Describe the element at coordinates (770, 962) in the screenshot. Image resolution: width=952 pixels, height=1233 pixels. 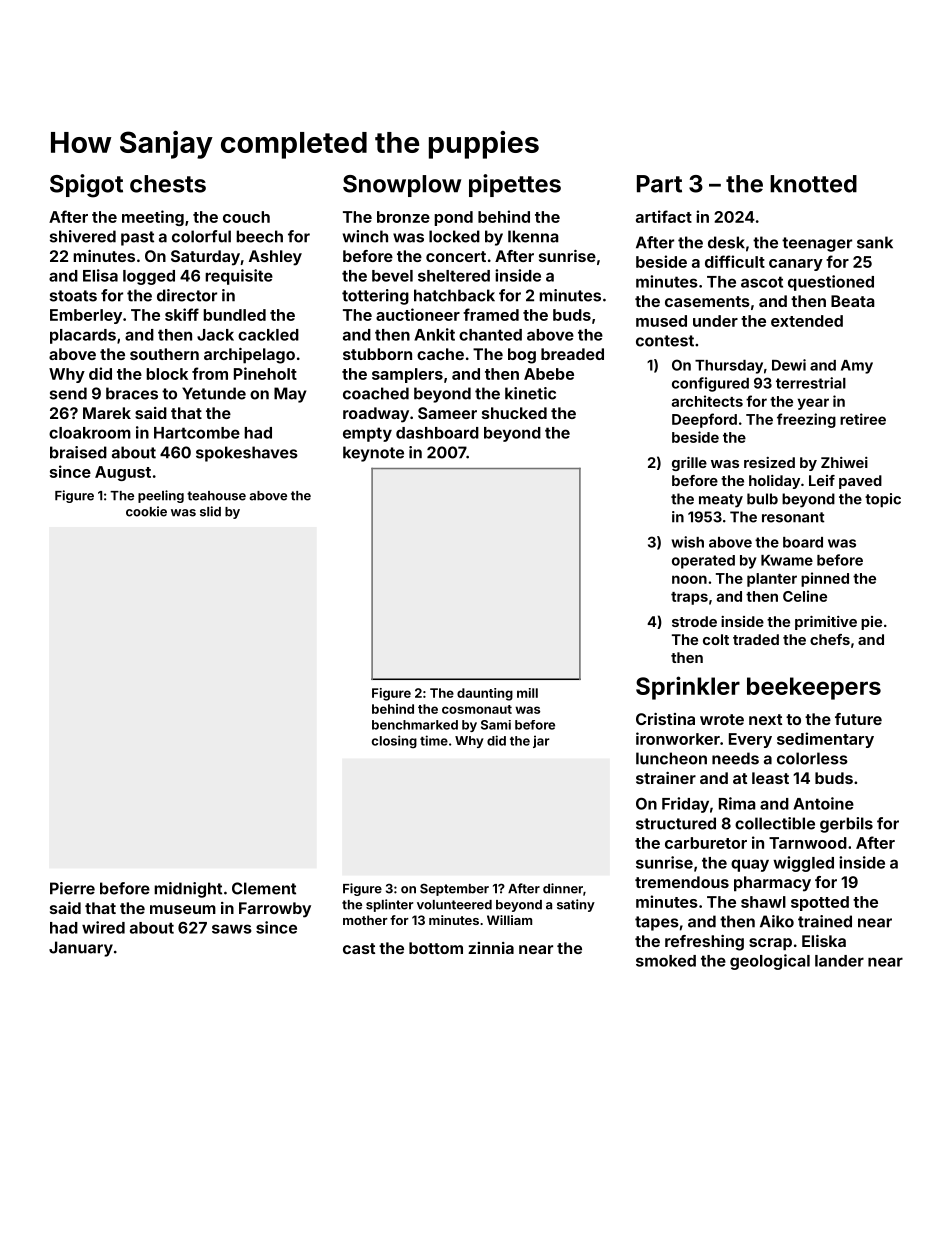
I see `geological` at that location.
